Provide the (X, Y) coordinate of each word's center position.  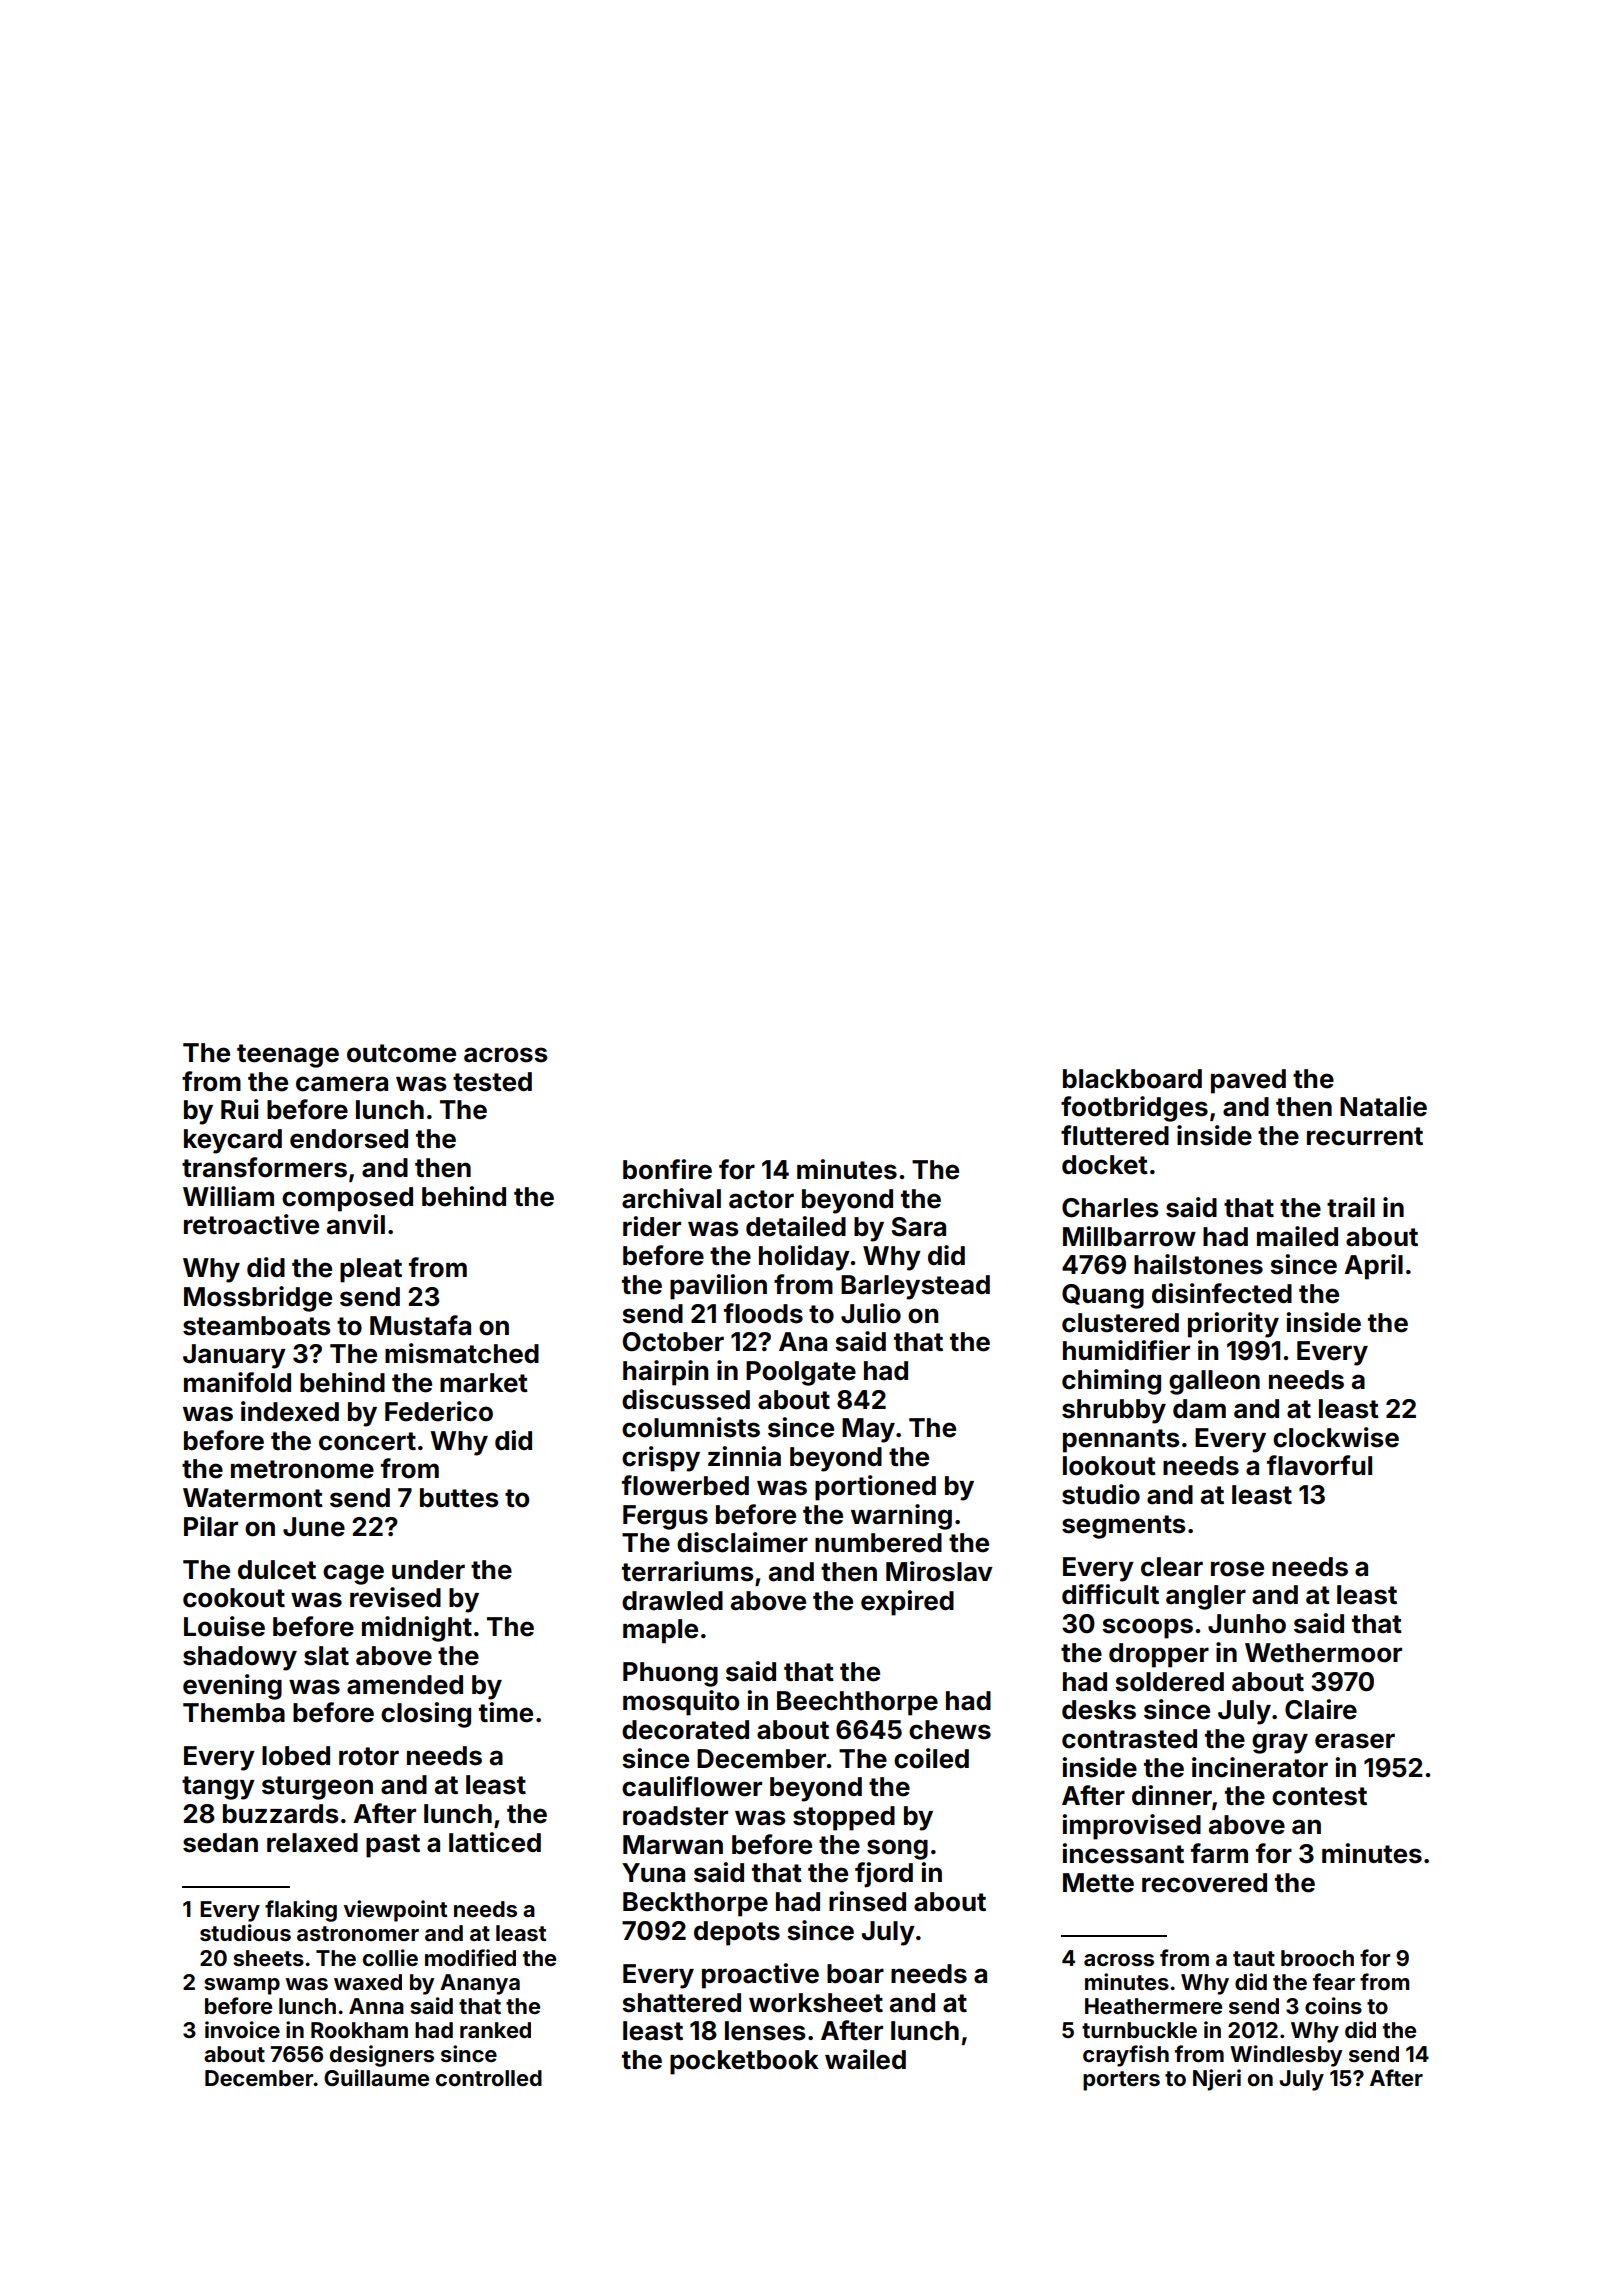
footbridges (1134, 1109)
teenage (288, 1056)
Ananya (480, 1984)
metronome (302, 1469)
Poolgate (801, 1373)
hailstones (1198, 1264)
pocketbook (744, 2062)
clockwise (1336, 1437)
